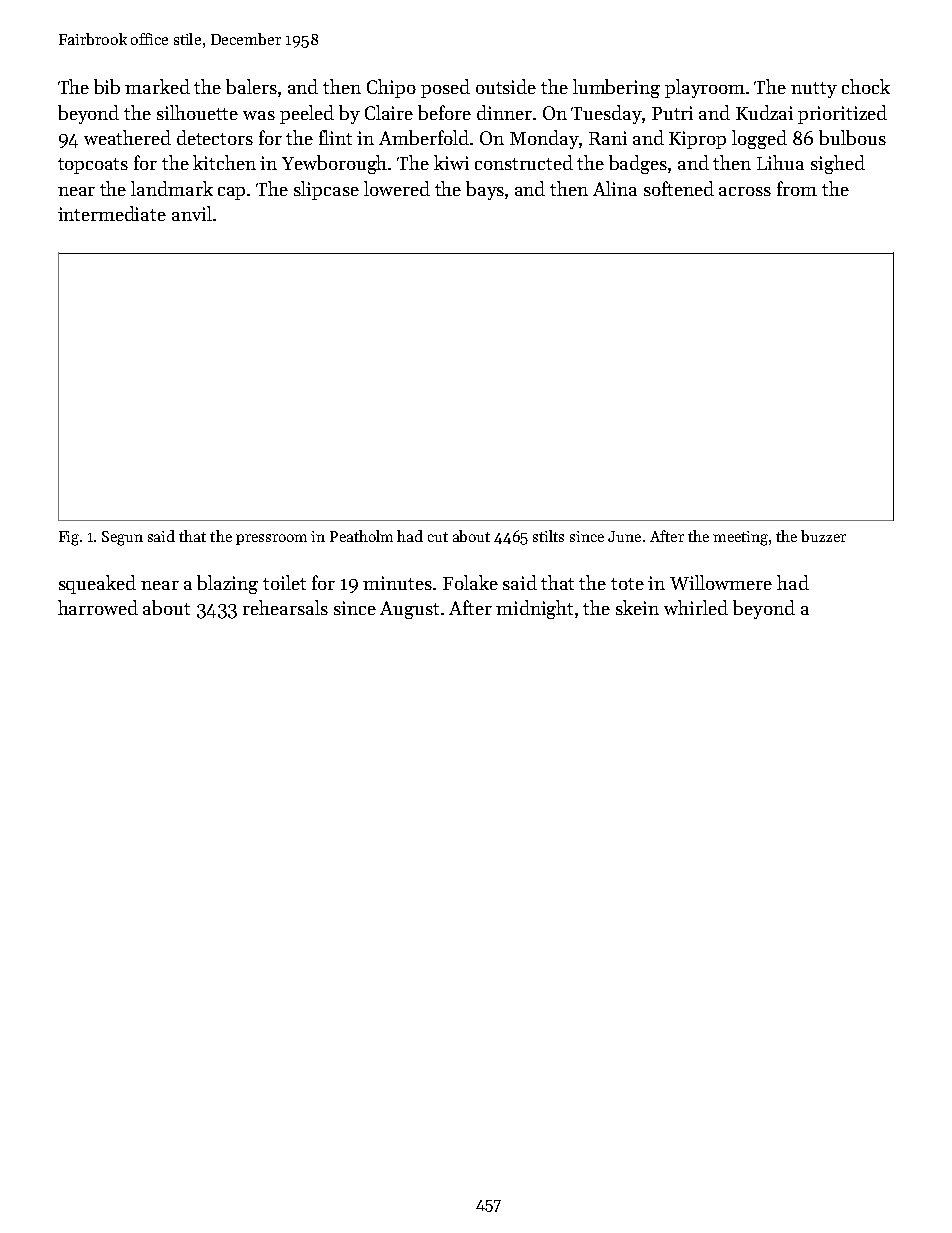 The height and width of the screenshot is (1233, 952). What do you see at coordinates (69, 538) in the screenshot?
I see `Fig` at bounding box center [69, 538].
